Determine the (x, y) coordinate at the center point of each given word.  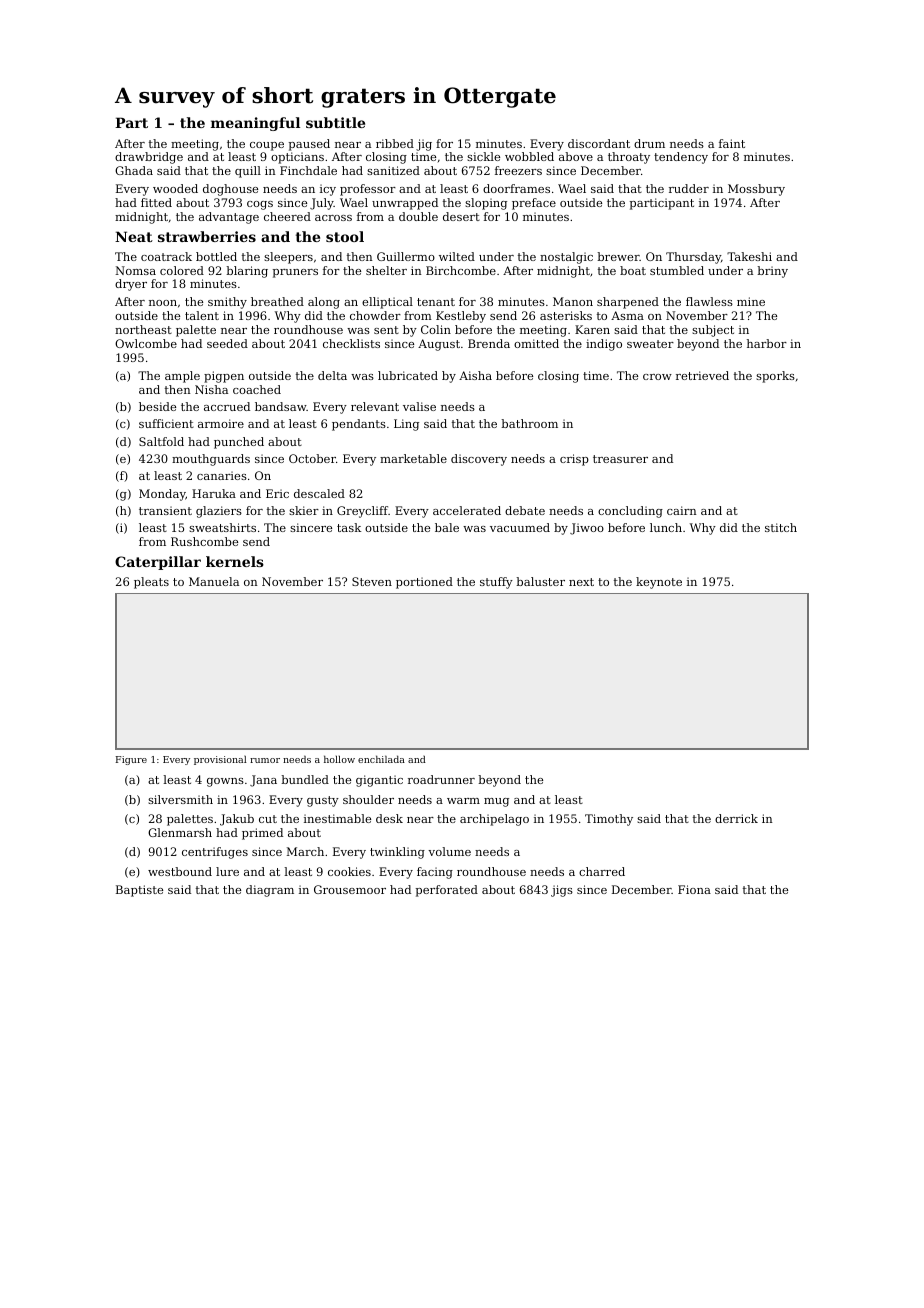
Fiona (694, 889)
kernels (235, 561)
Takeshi (749, 256)
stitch (781, 527)
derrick (736, 818)
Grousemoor (350, 889)
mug (496, 802)
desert (461, 216)
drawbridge (149, 158)
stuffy (496, 583)
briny (772, 272)
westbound (180, 871)
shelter (386, 270)
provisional (220, 760)
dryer (131, 285)
